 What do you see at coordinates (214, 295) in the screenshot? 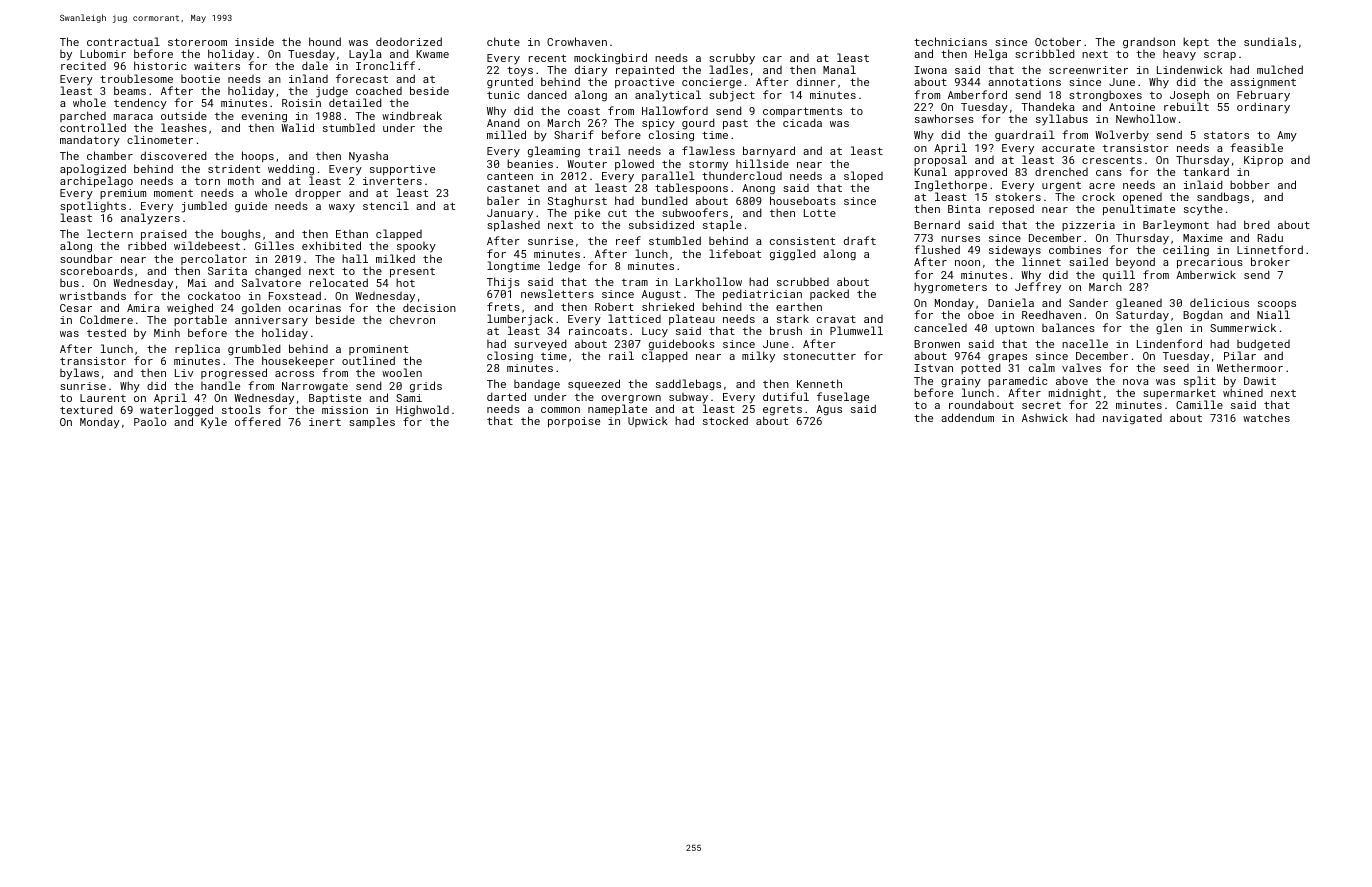
I see `cockatoo` at bounding box center [214, 295].
